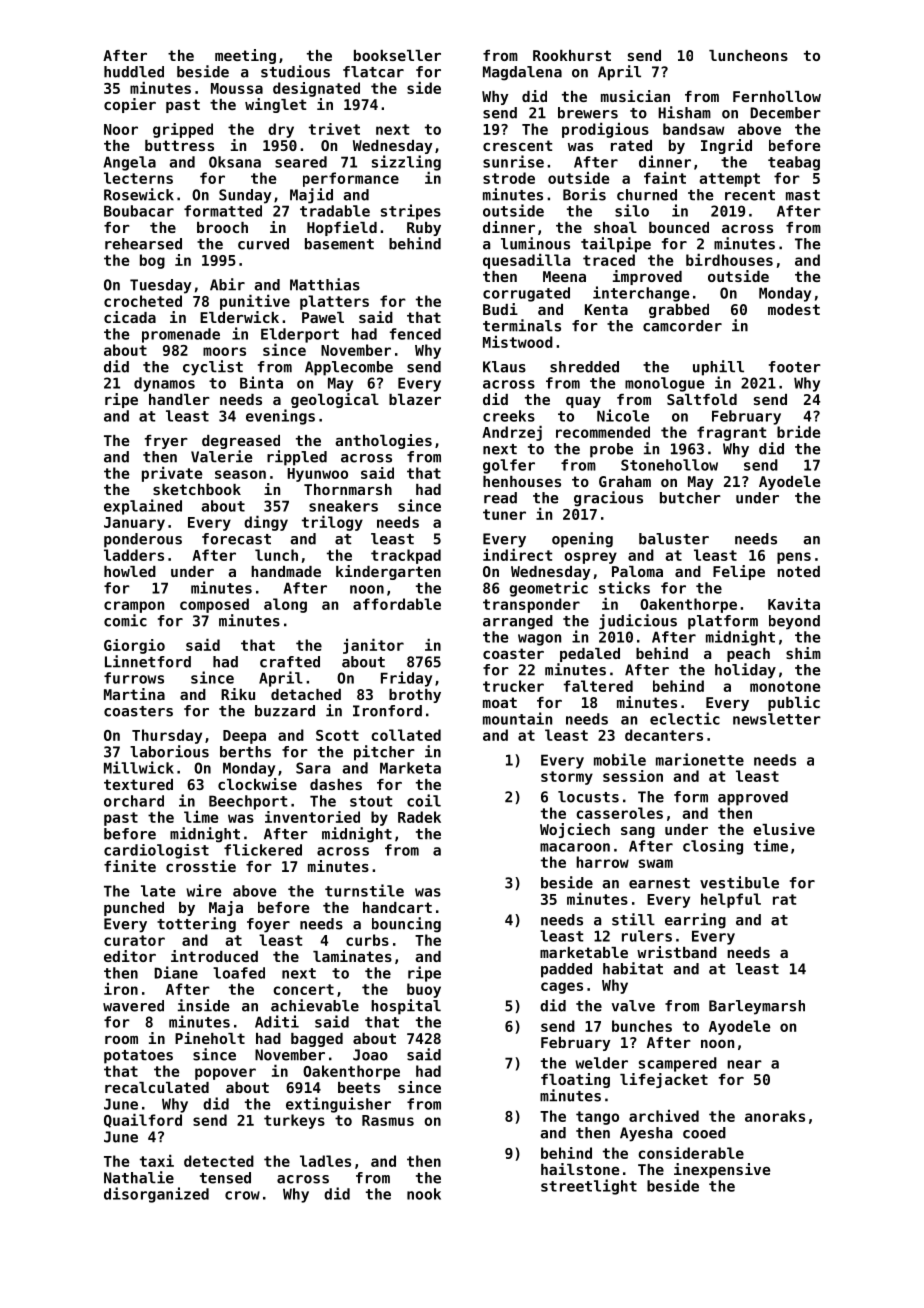 This page has width=924, height=1308. Describe the element at coordinates (397, 55) in the page. I see `bookseller` at that location.
